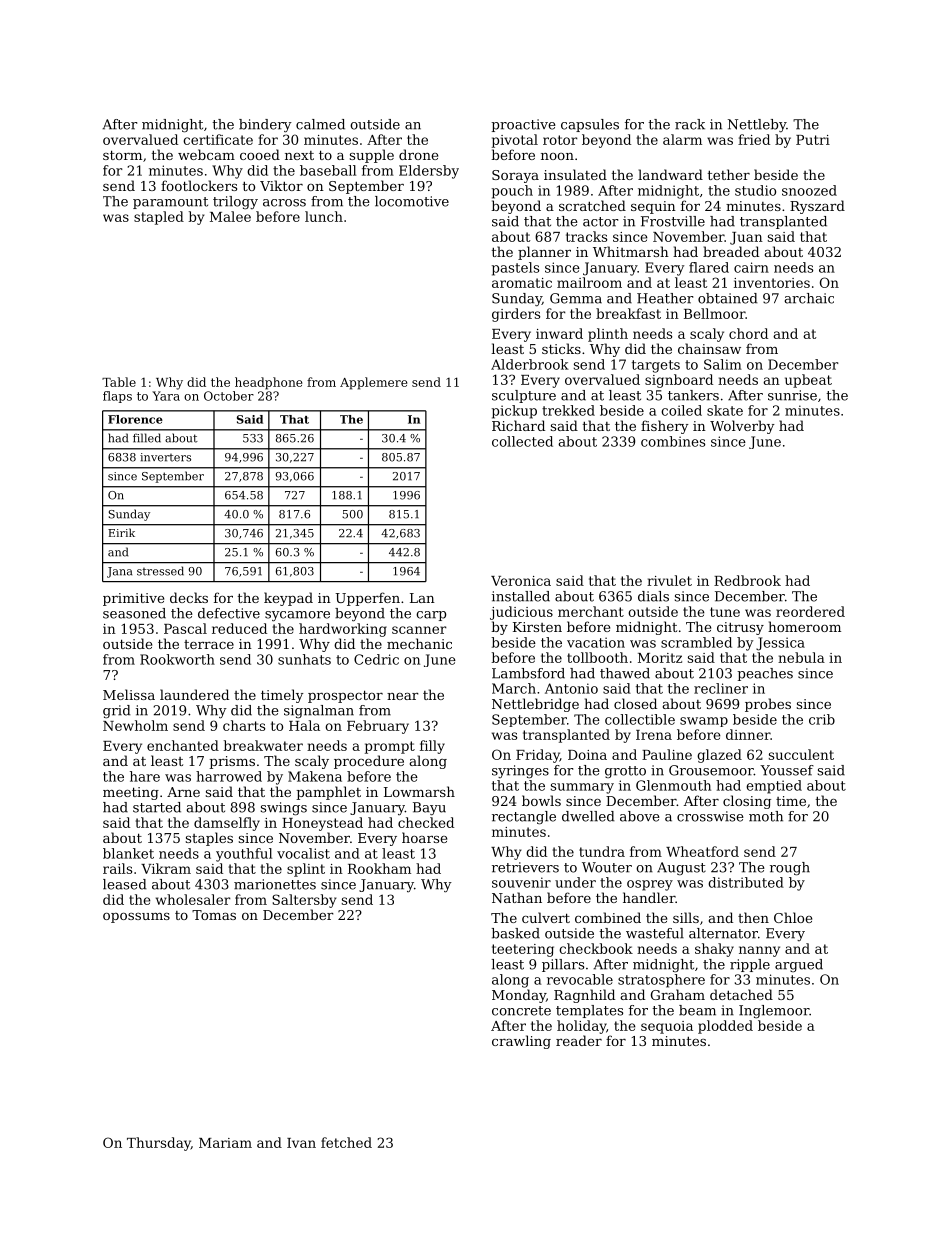 The width and height of the screenshot is (952, 1233). What do you see at coordinates (225, 1143) in the screenshot?
I see `Mariam` at bounding box center [225, 1143].
